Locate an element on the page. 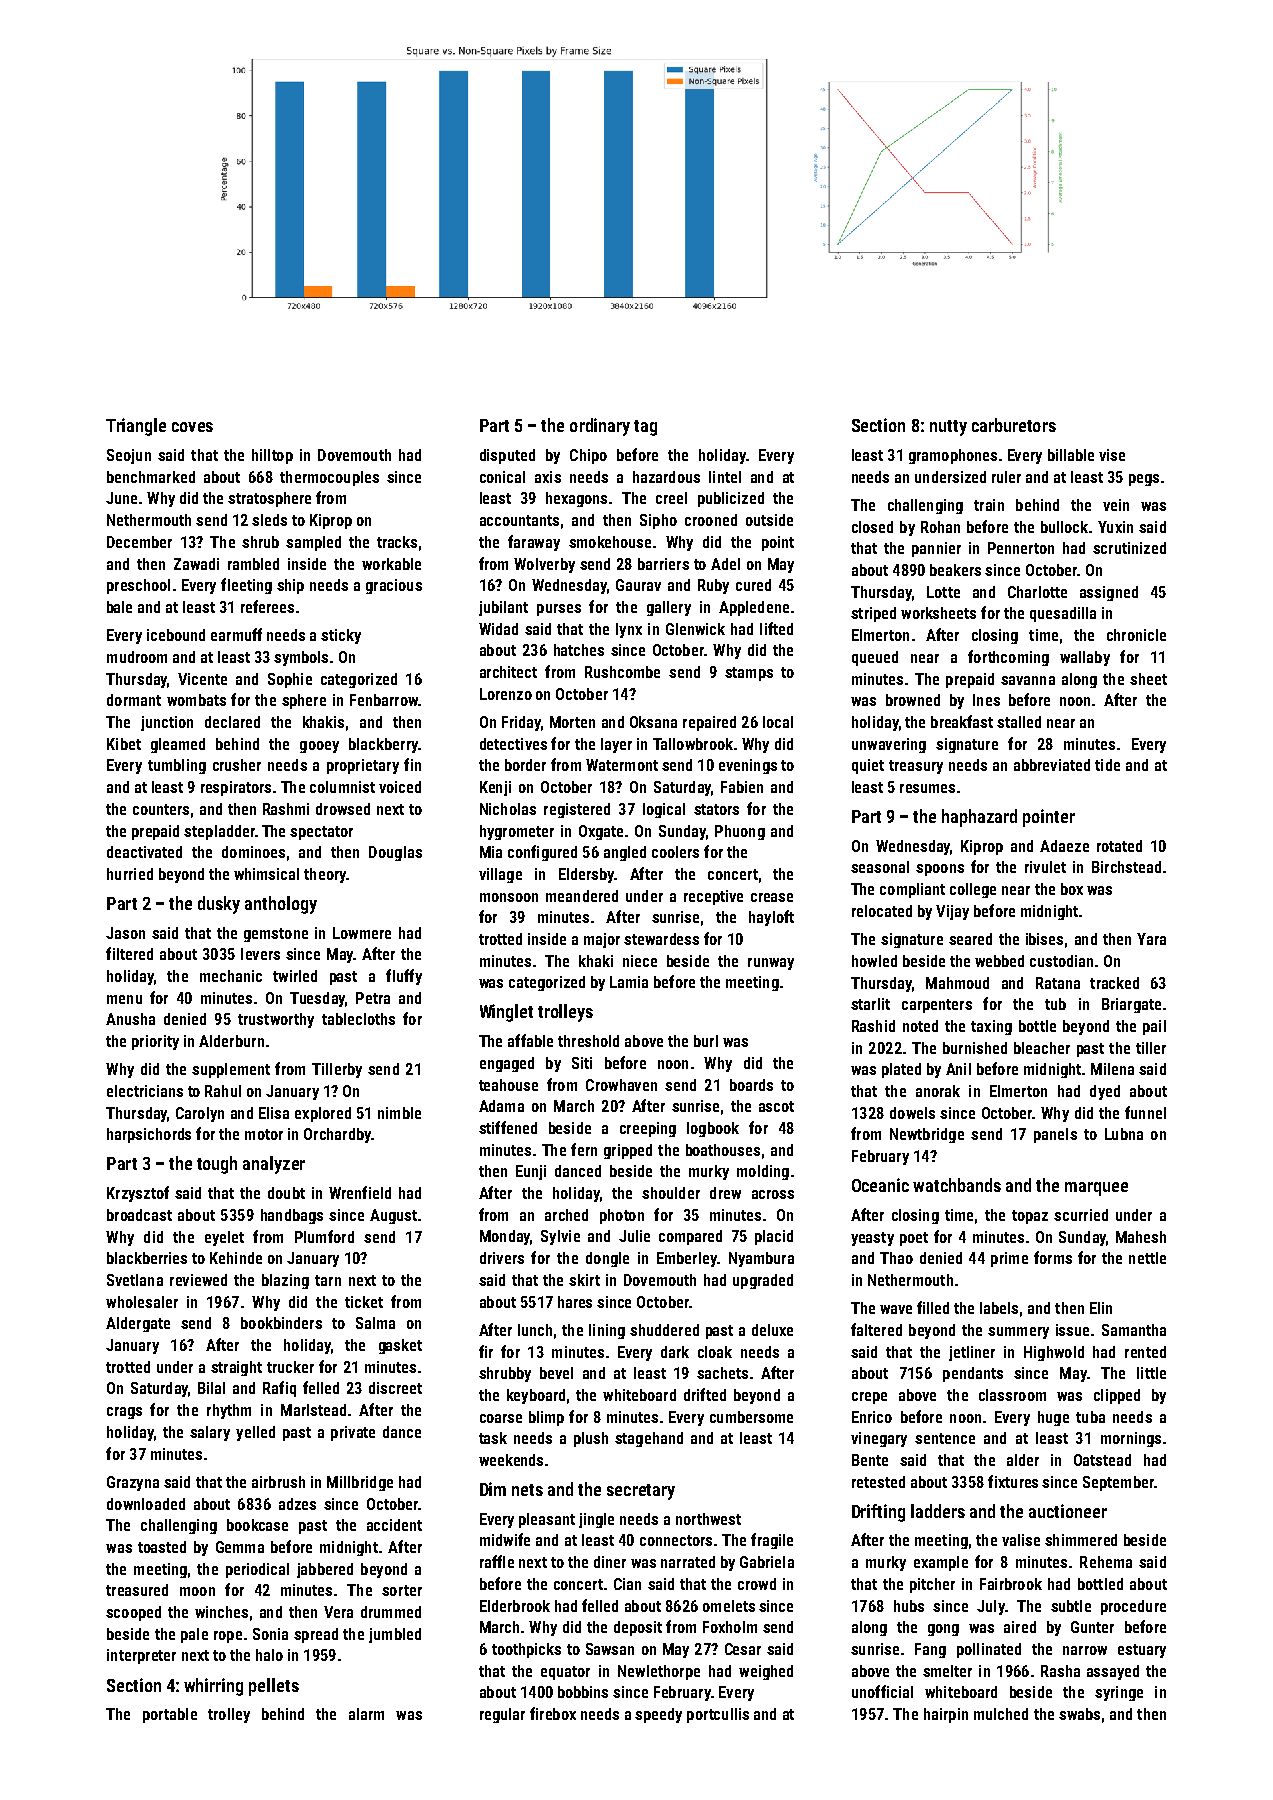 The width and height of the document is (1273, 1800). deactivated is located at coordinates (144, 852).
